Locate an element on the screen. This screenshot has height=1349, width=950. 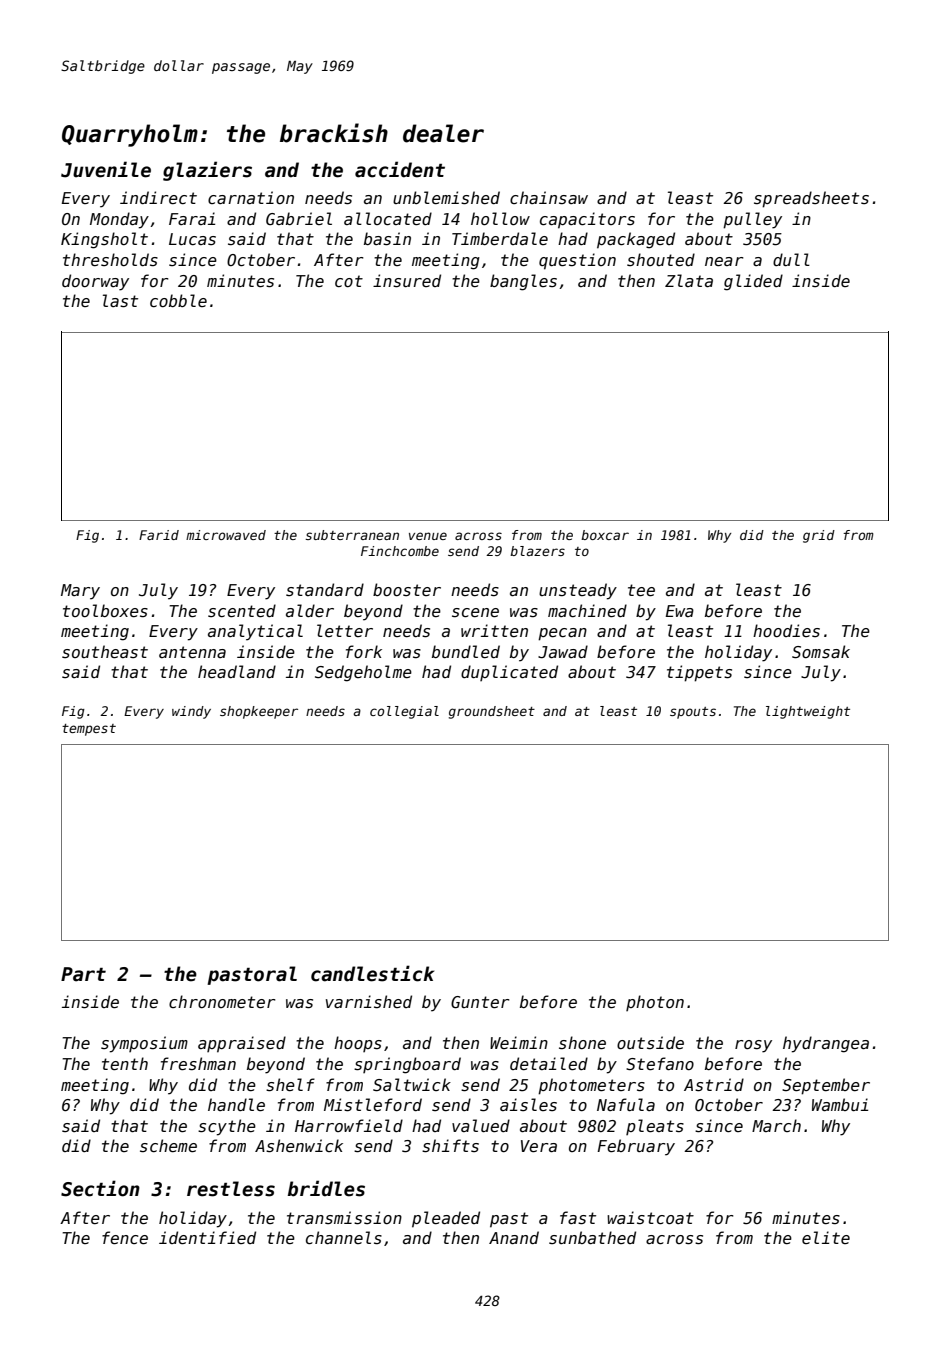
Somsak is located at coordinates (821, 652).
